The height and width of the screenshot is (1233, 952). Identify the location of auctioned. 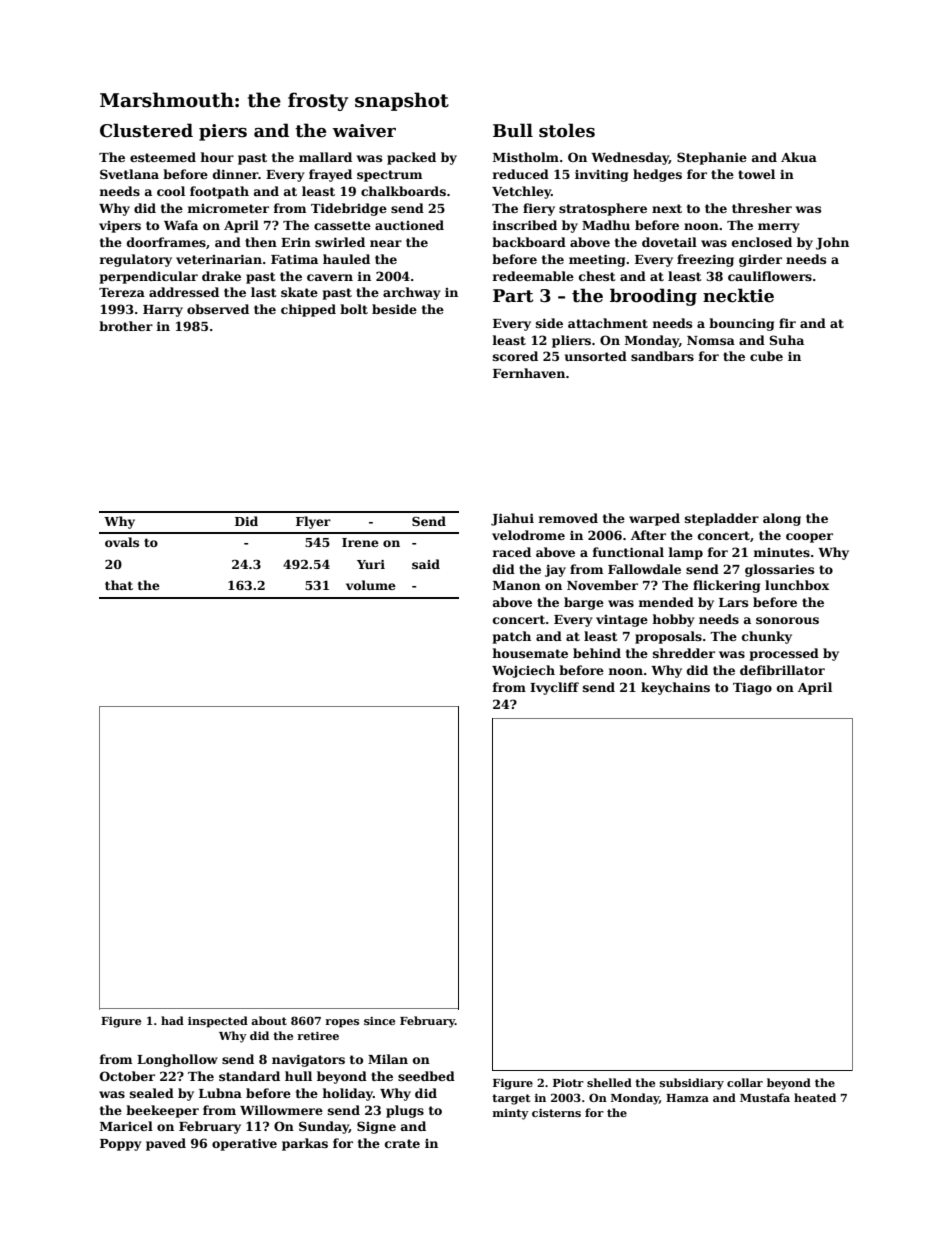
(409, 225).
